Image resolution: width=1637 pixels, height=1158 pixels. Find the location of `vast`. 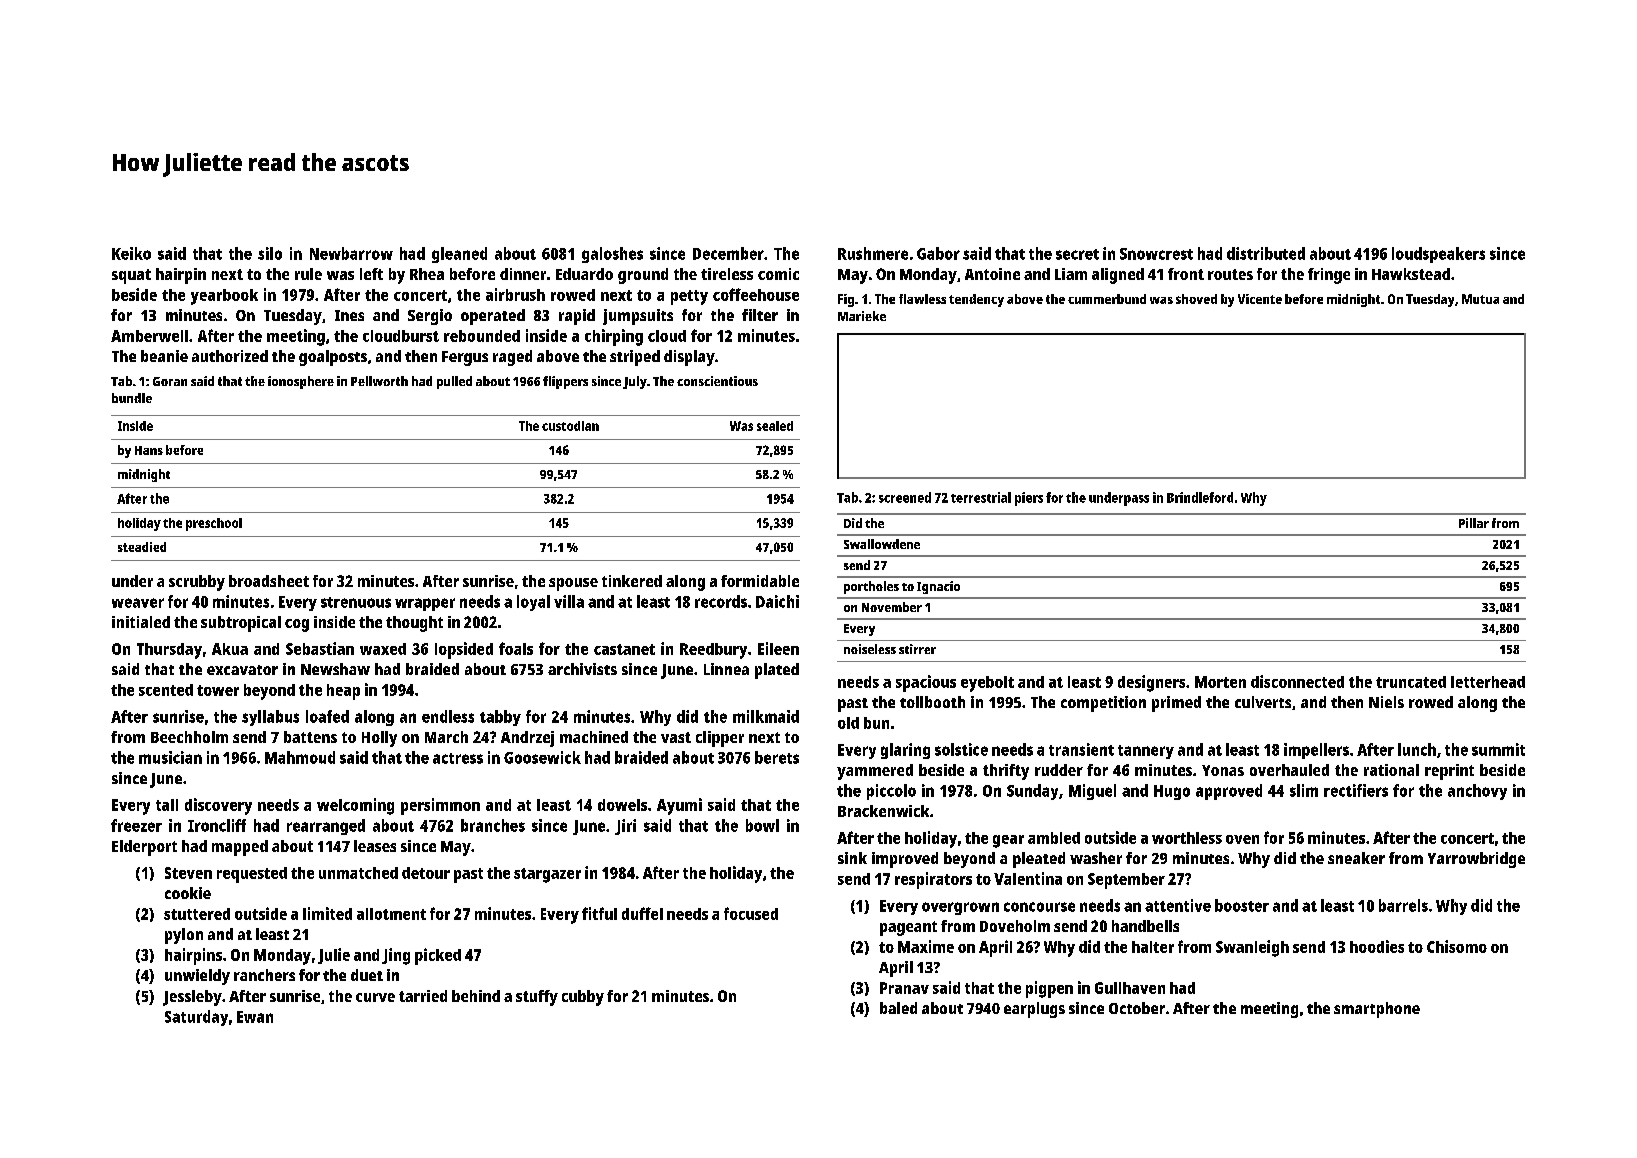

vast is located at coordinates (676, 737).
